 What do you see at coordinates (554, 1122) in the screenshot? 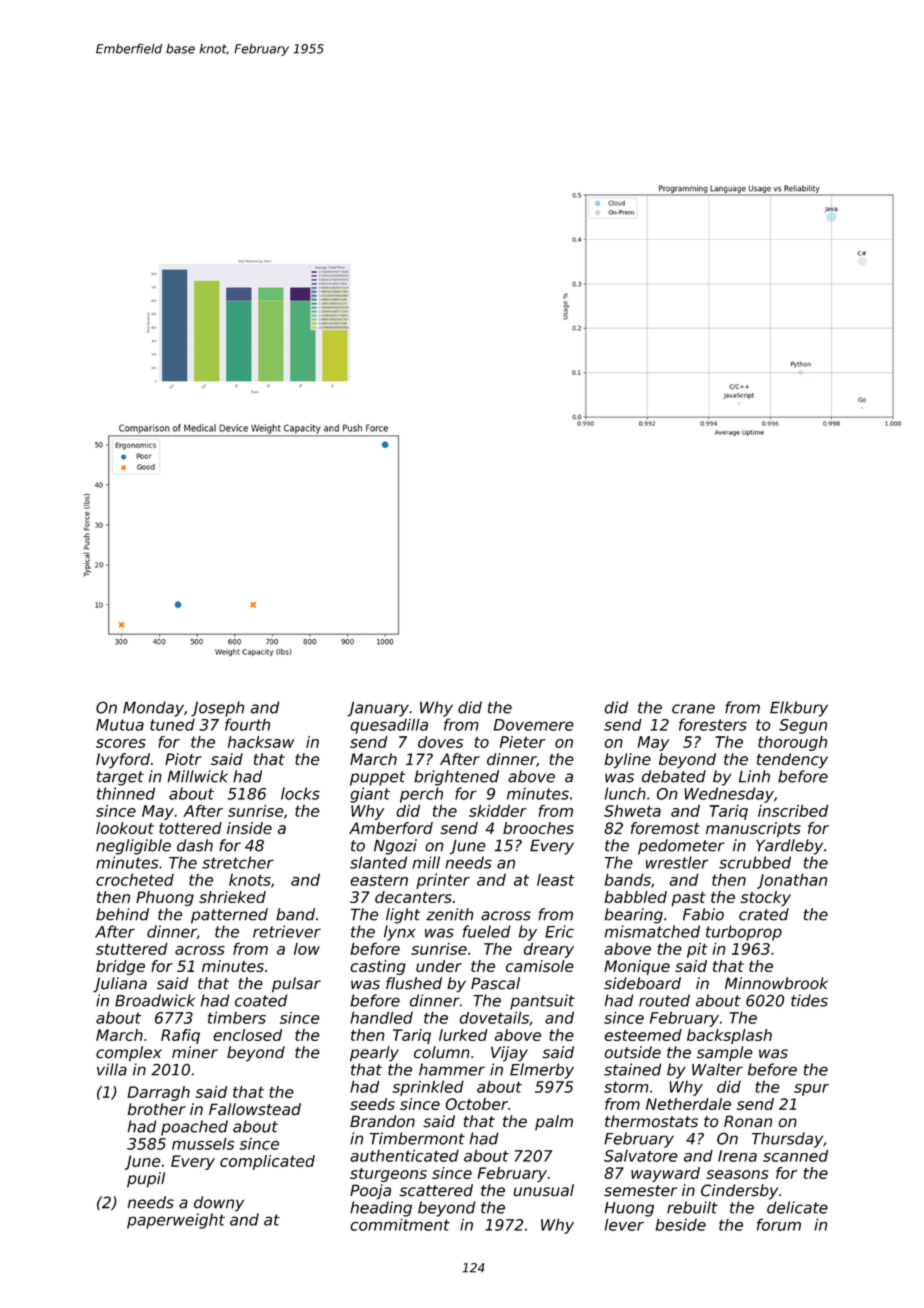
I see `palm` at bounding box center [554, 1122].
